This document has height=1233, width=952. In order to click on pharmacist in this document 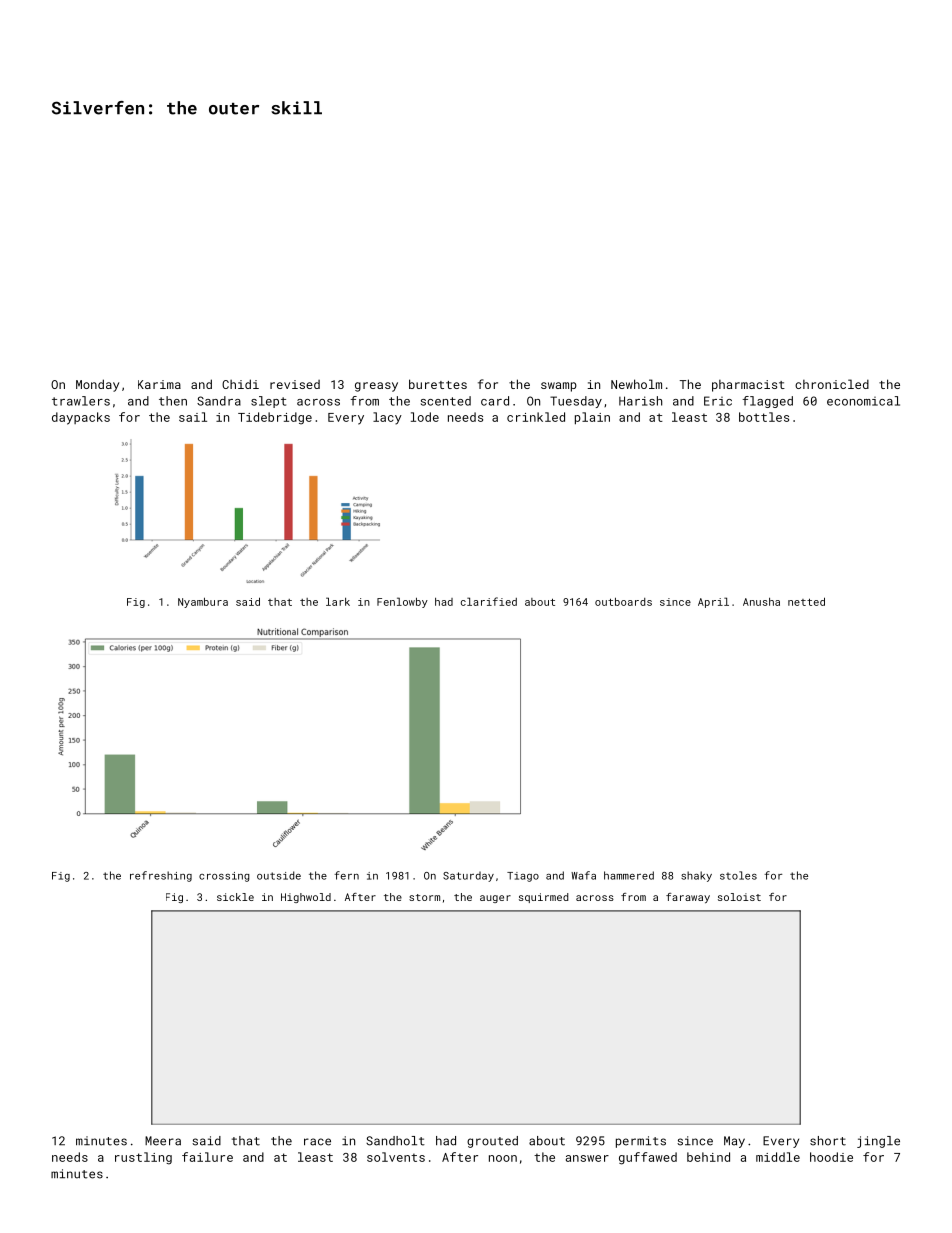, I will do `click(748, 386)`.
